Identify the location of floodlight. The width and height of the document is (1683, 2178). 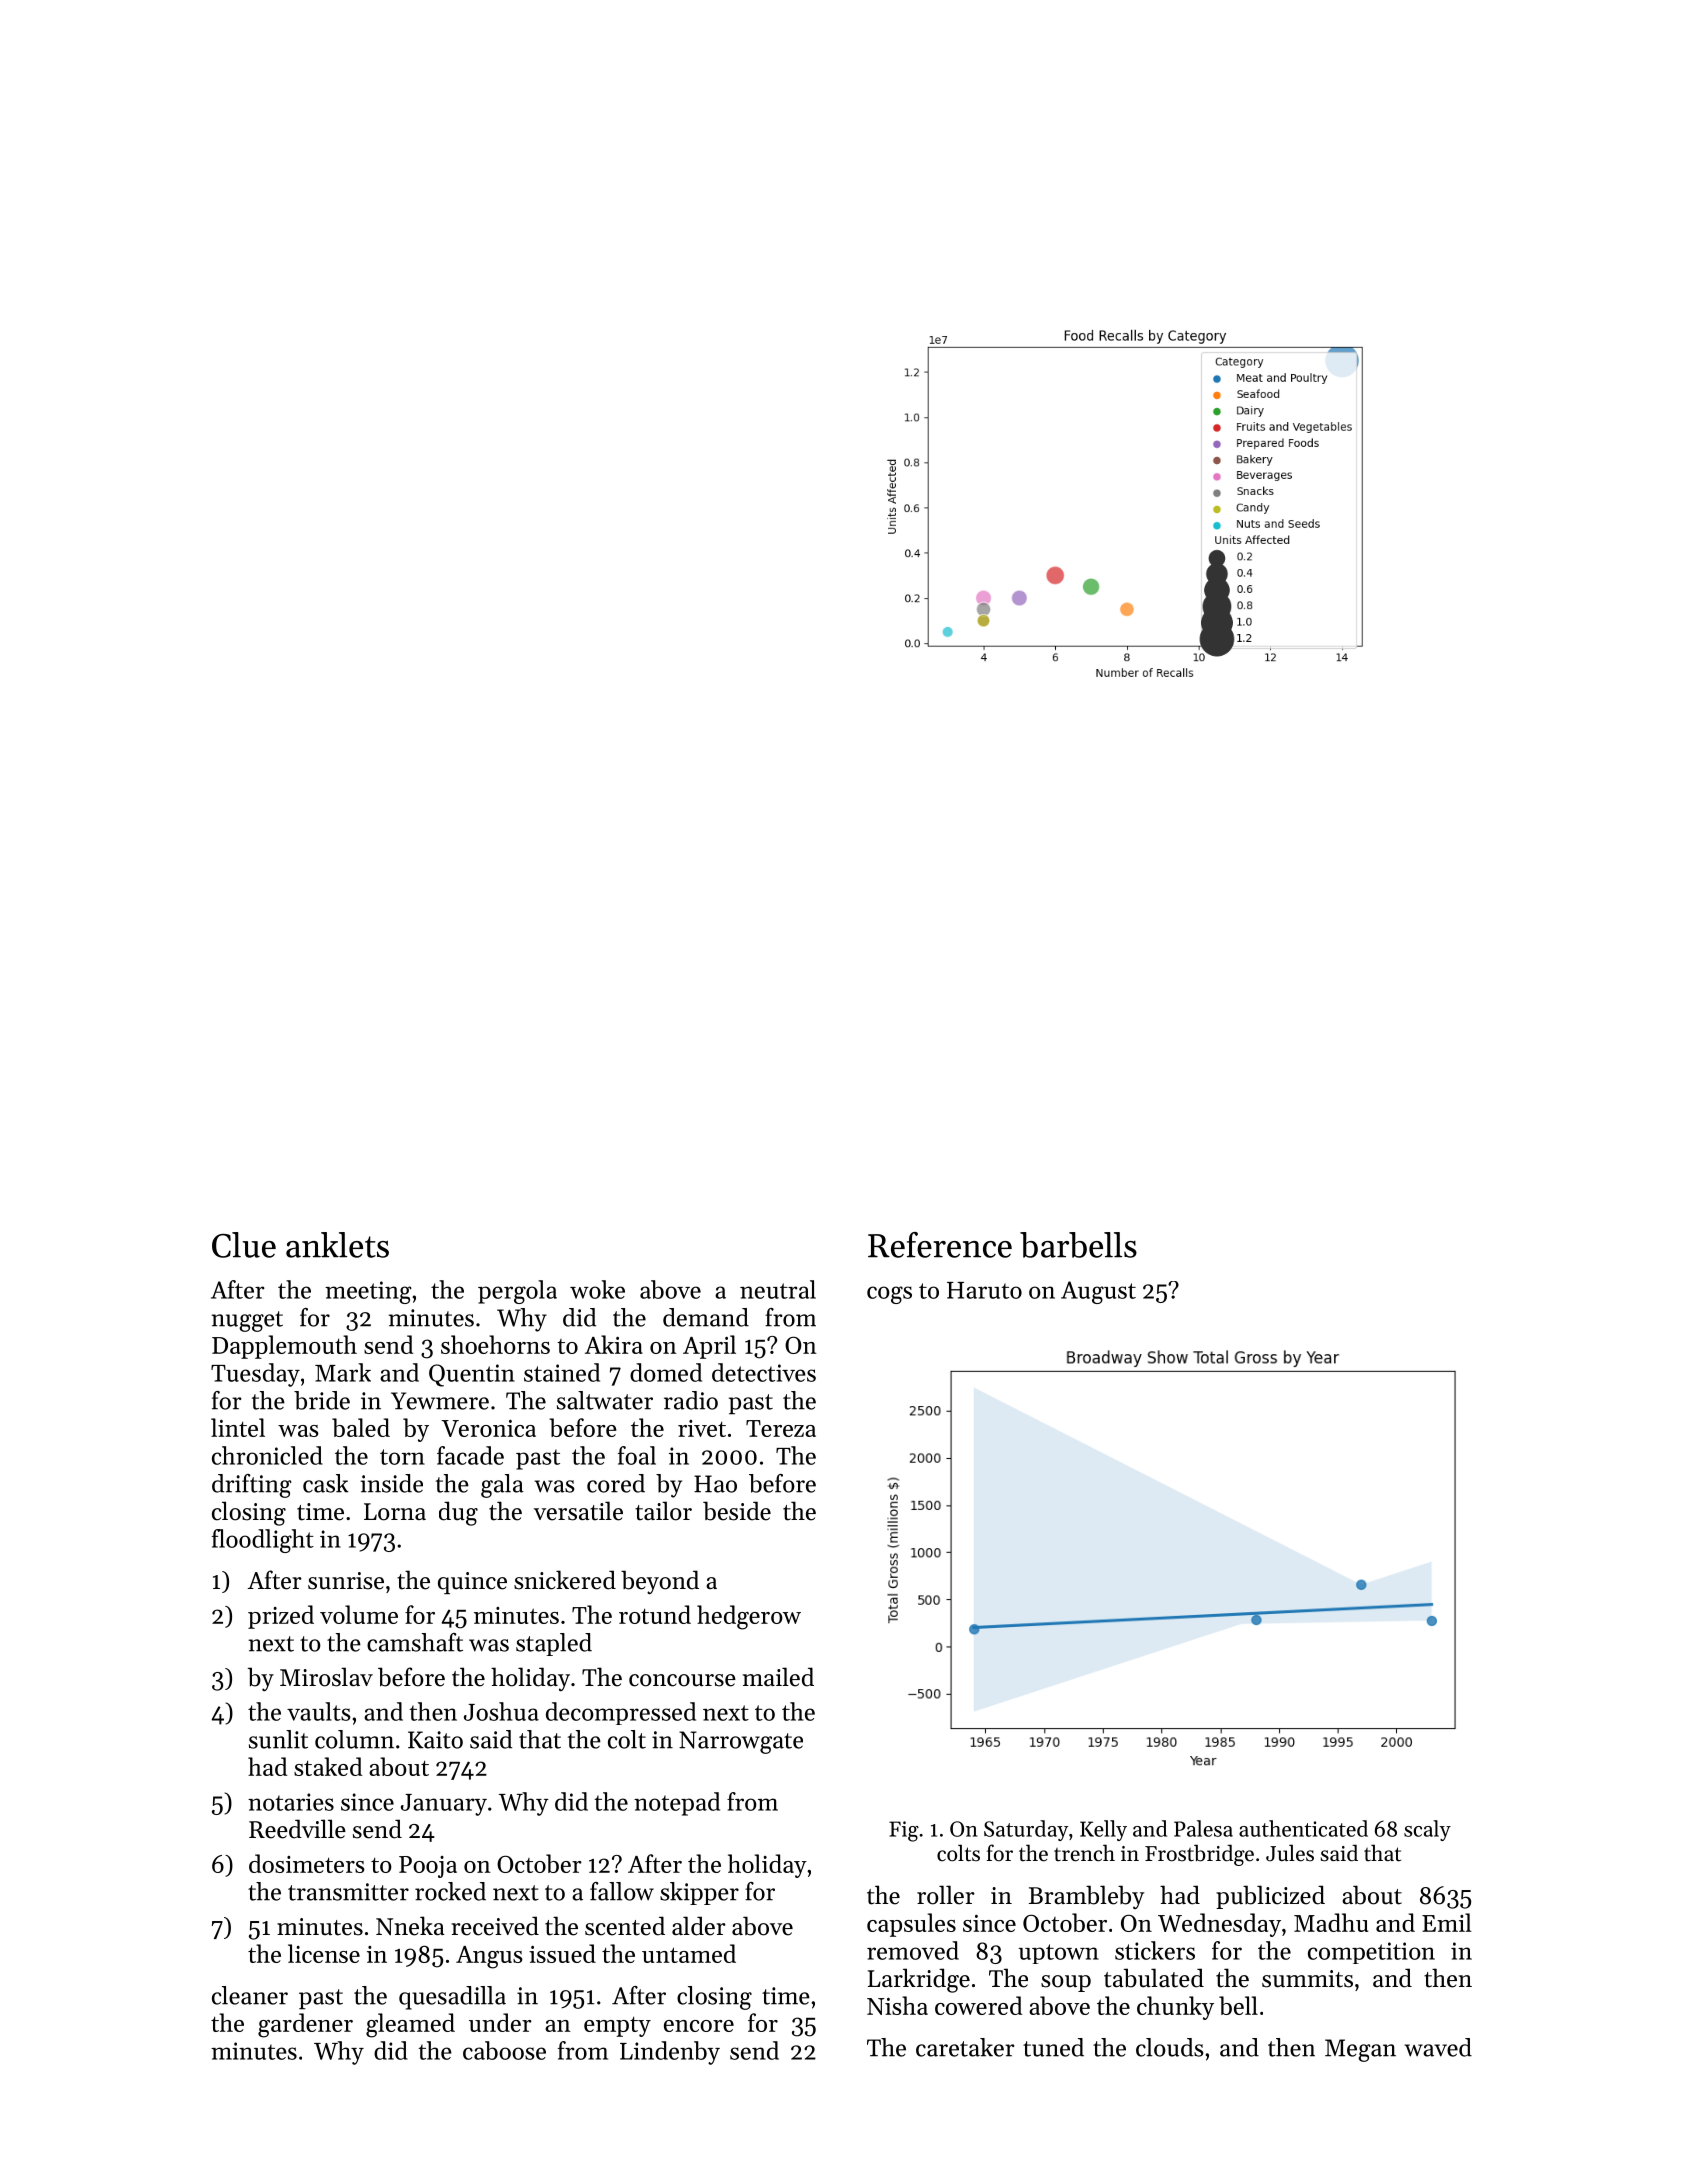
(263, 1541).
